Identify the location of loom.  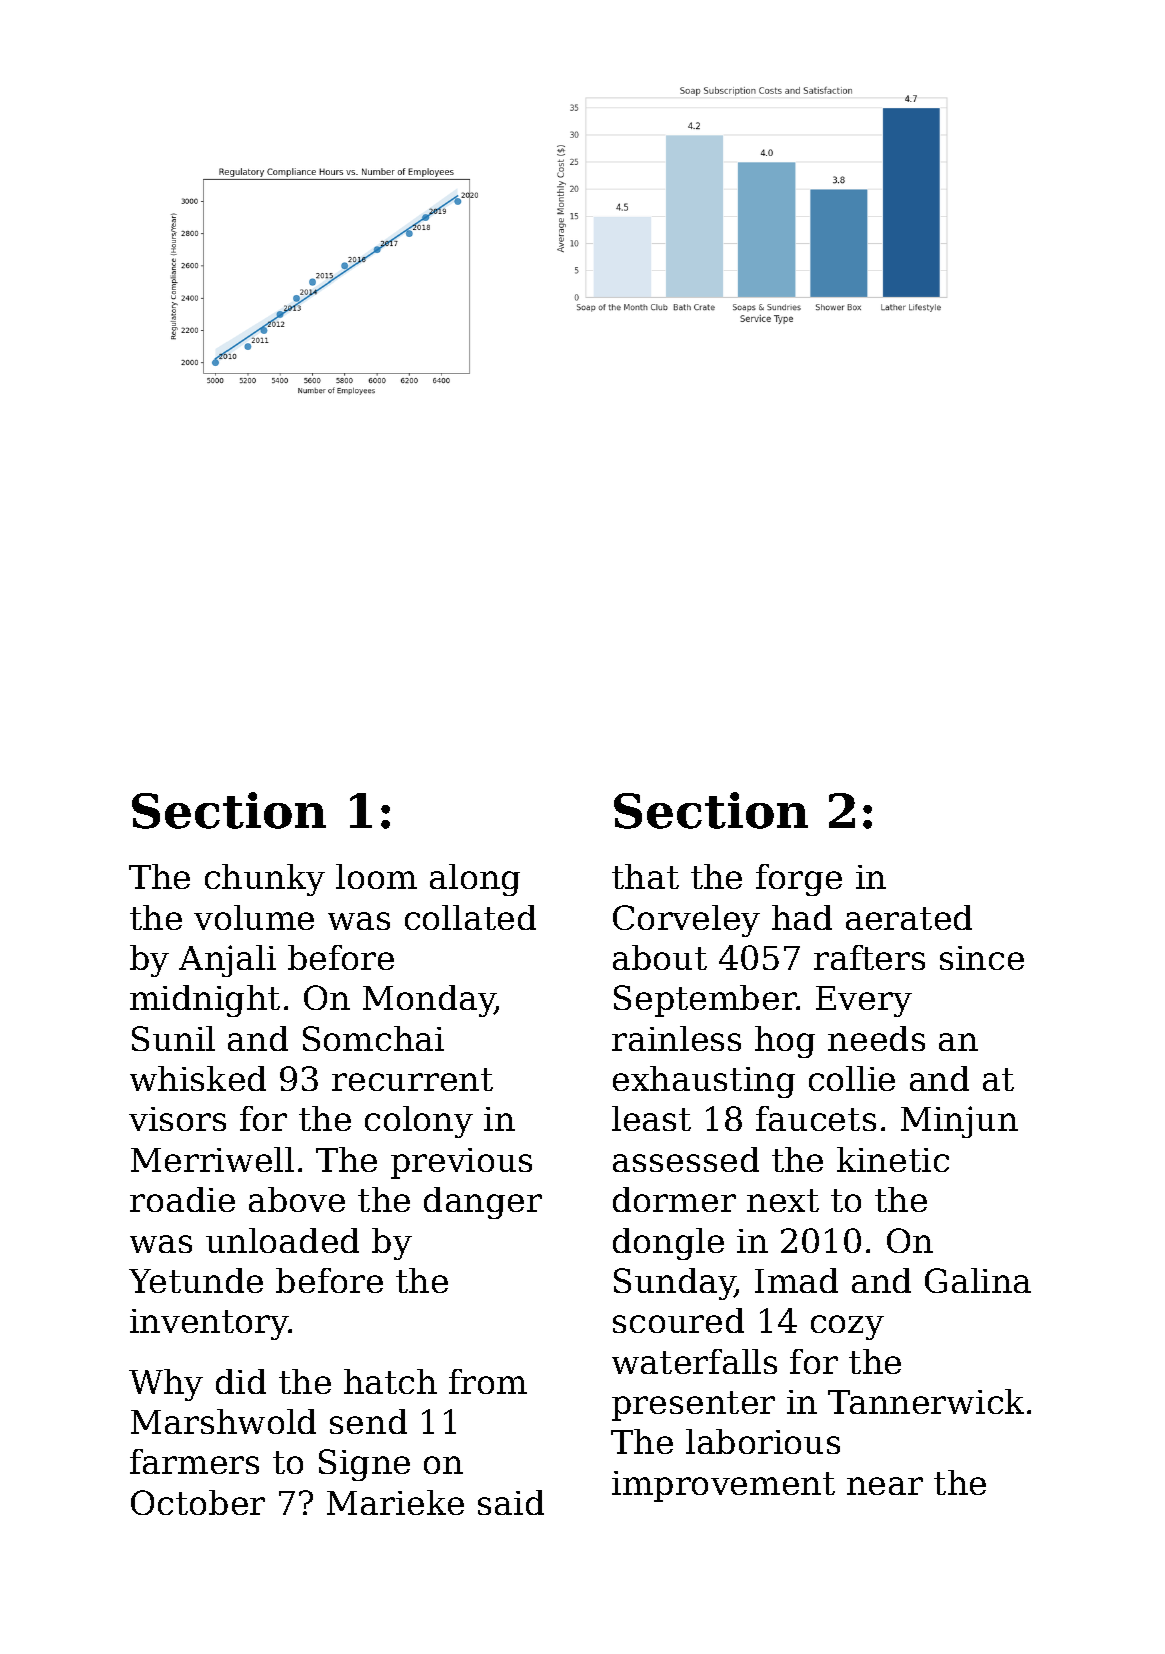
(376, 876).
